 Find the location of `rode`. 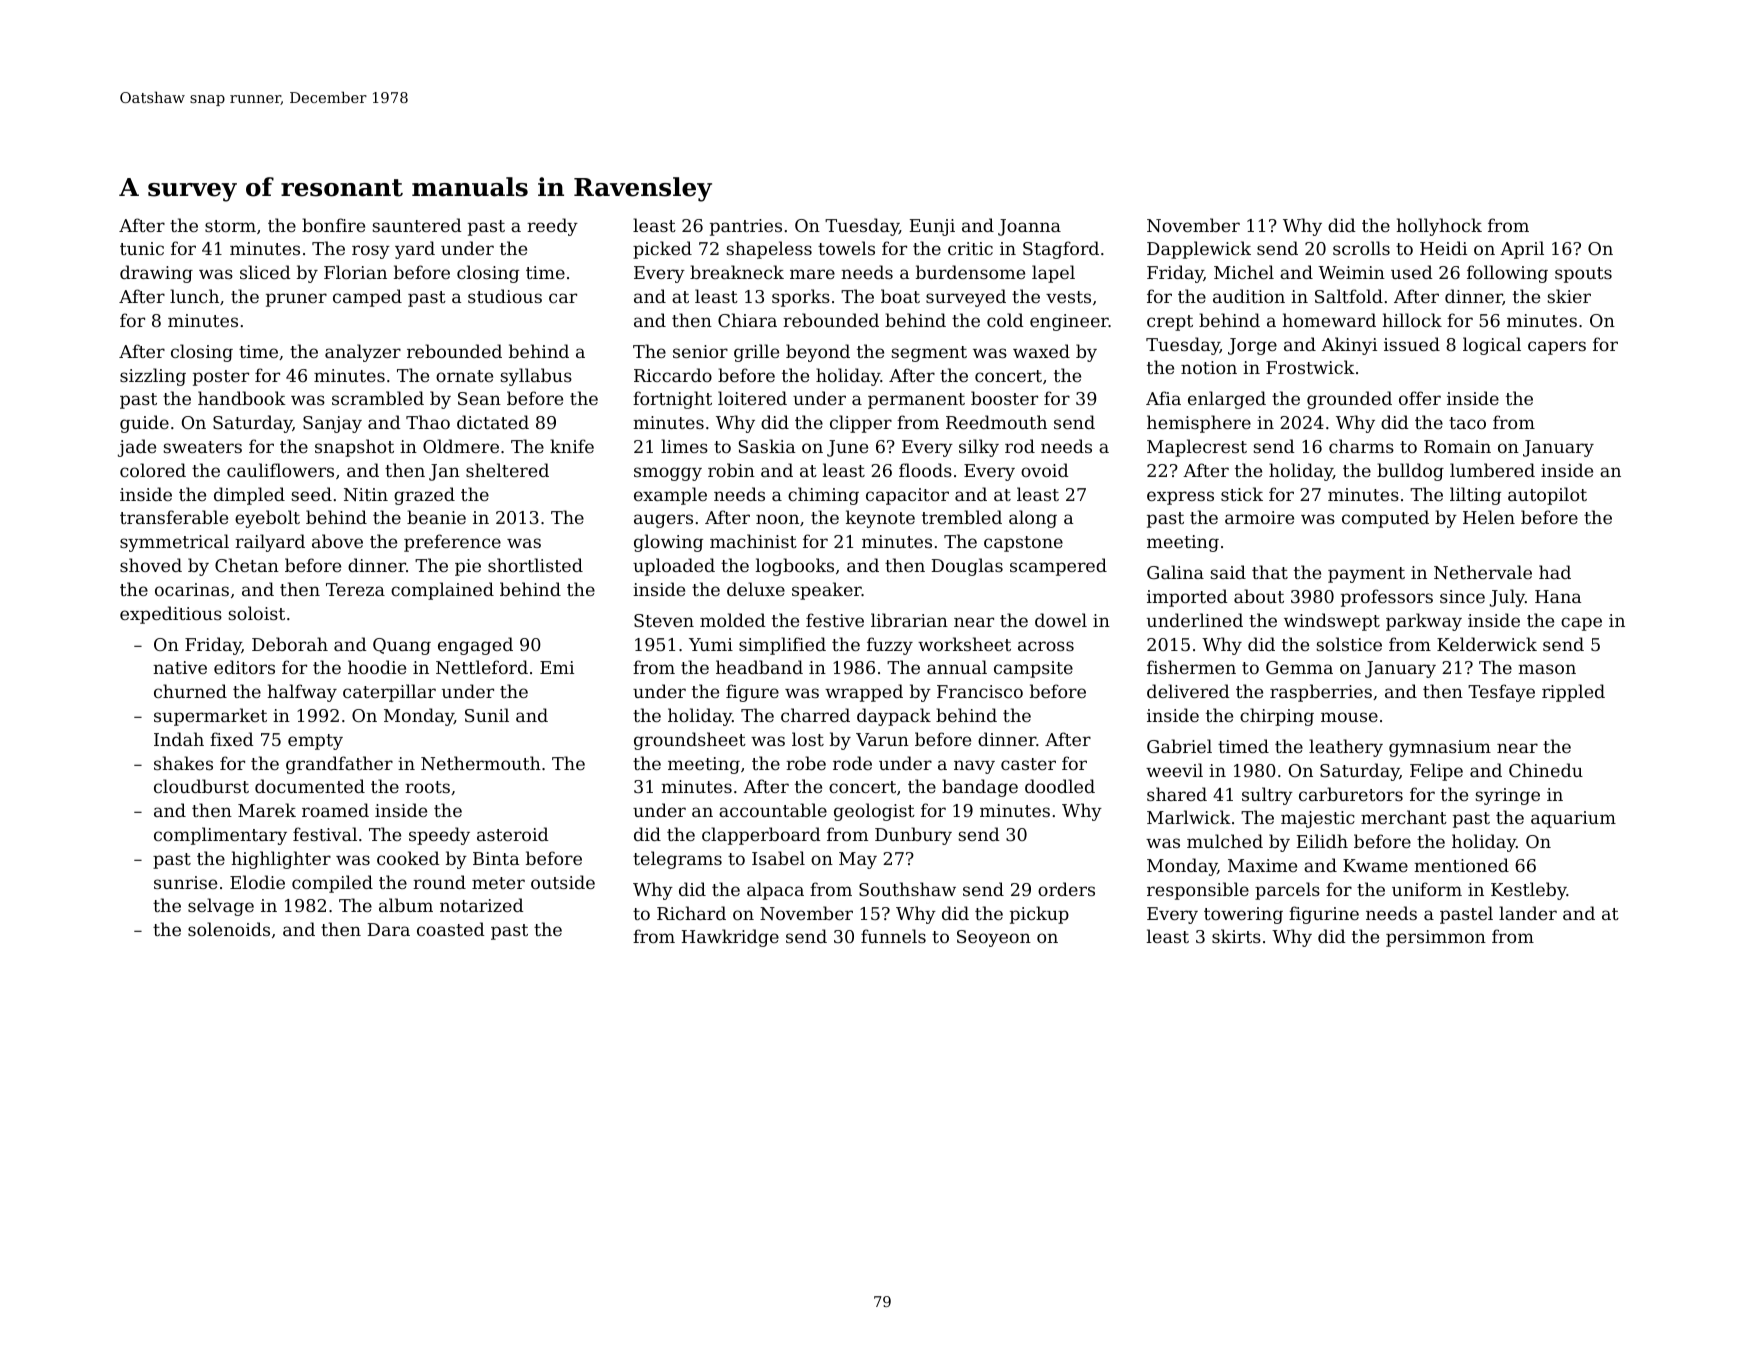

rode is located at coordinates (852, 763).
